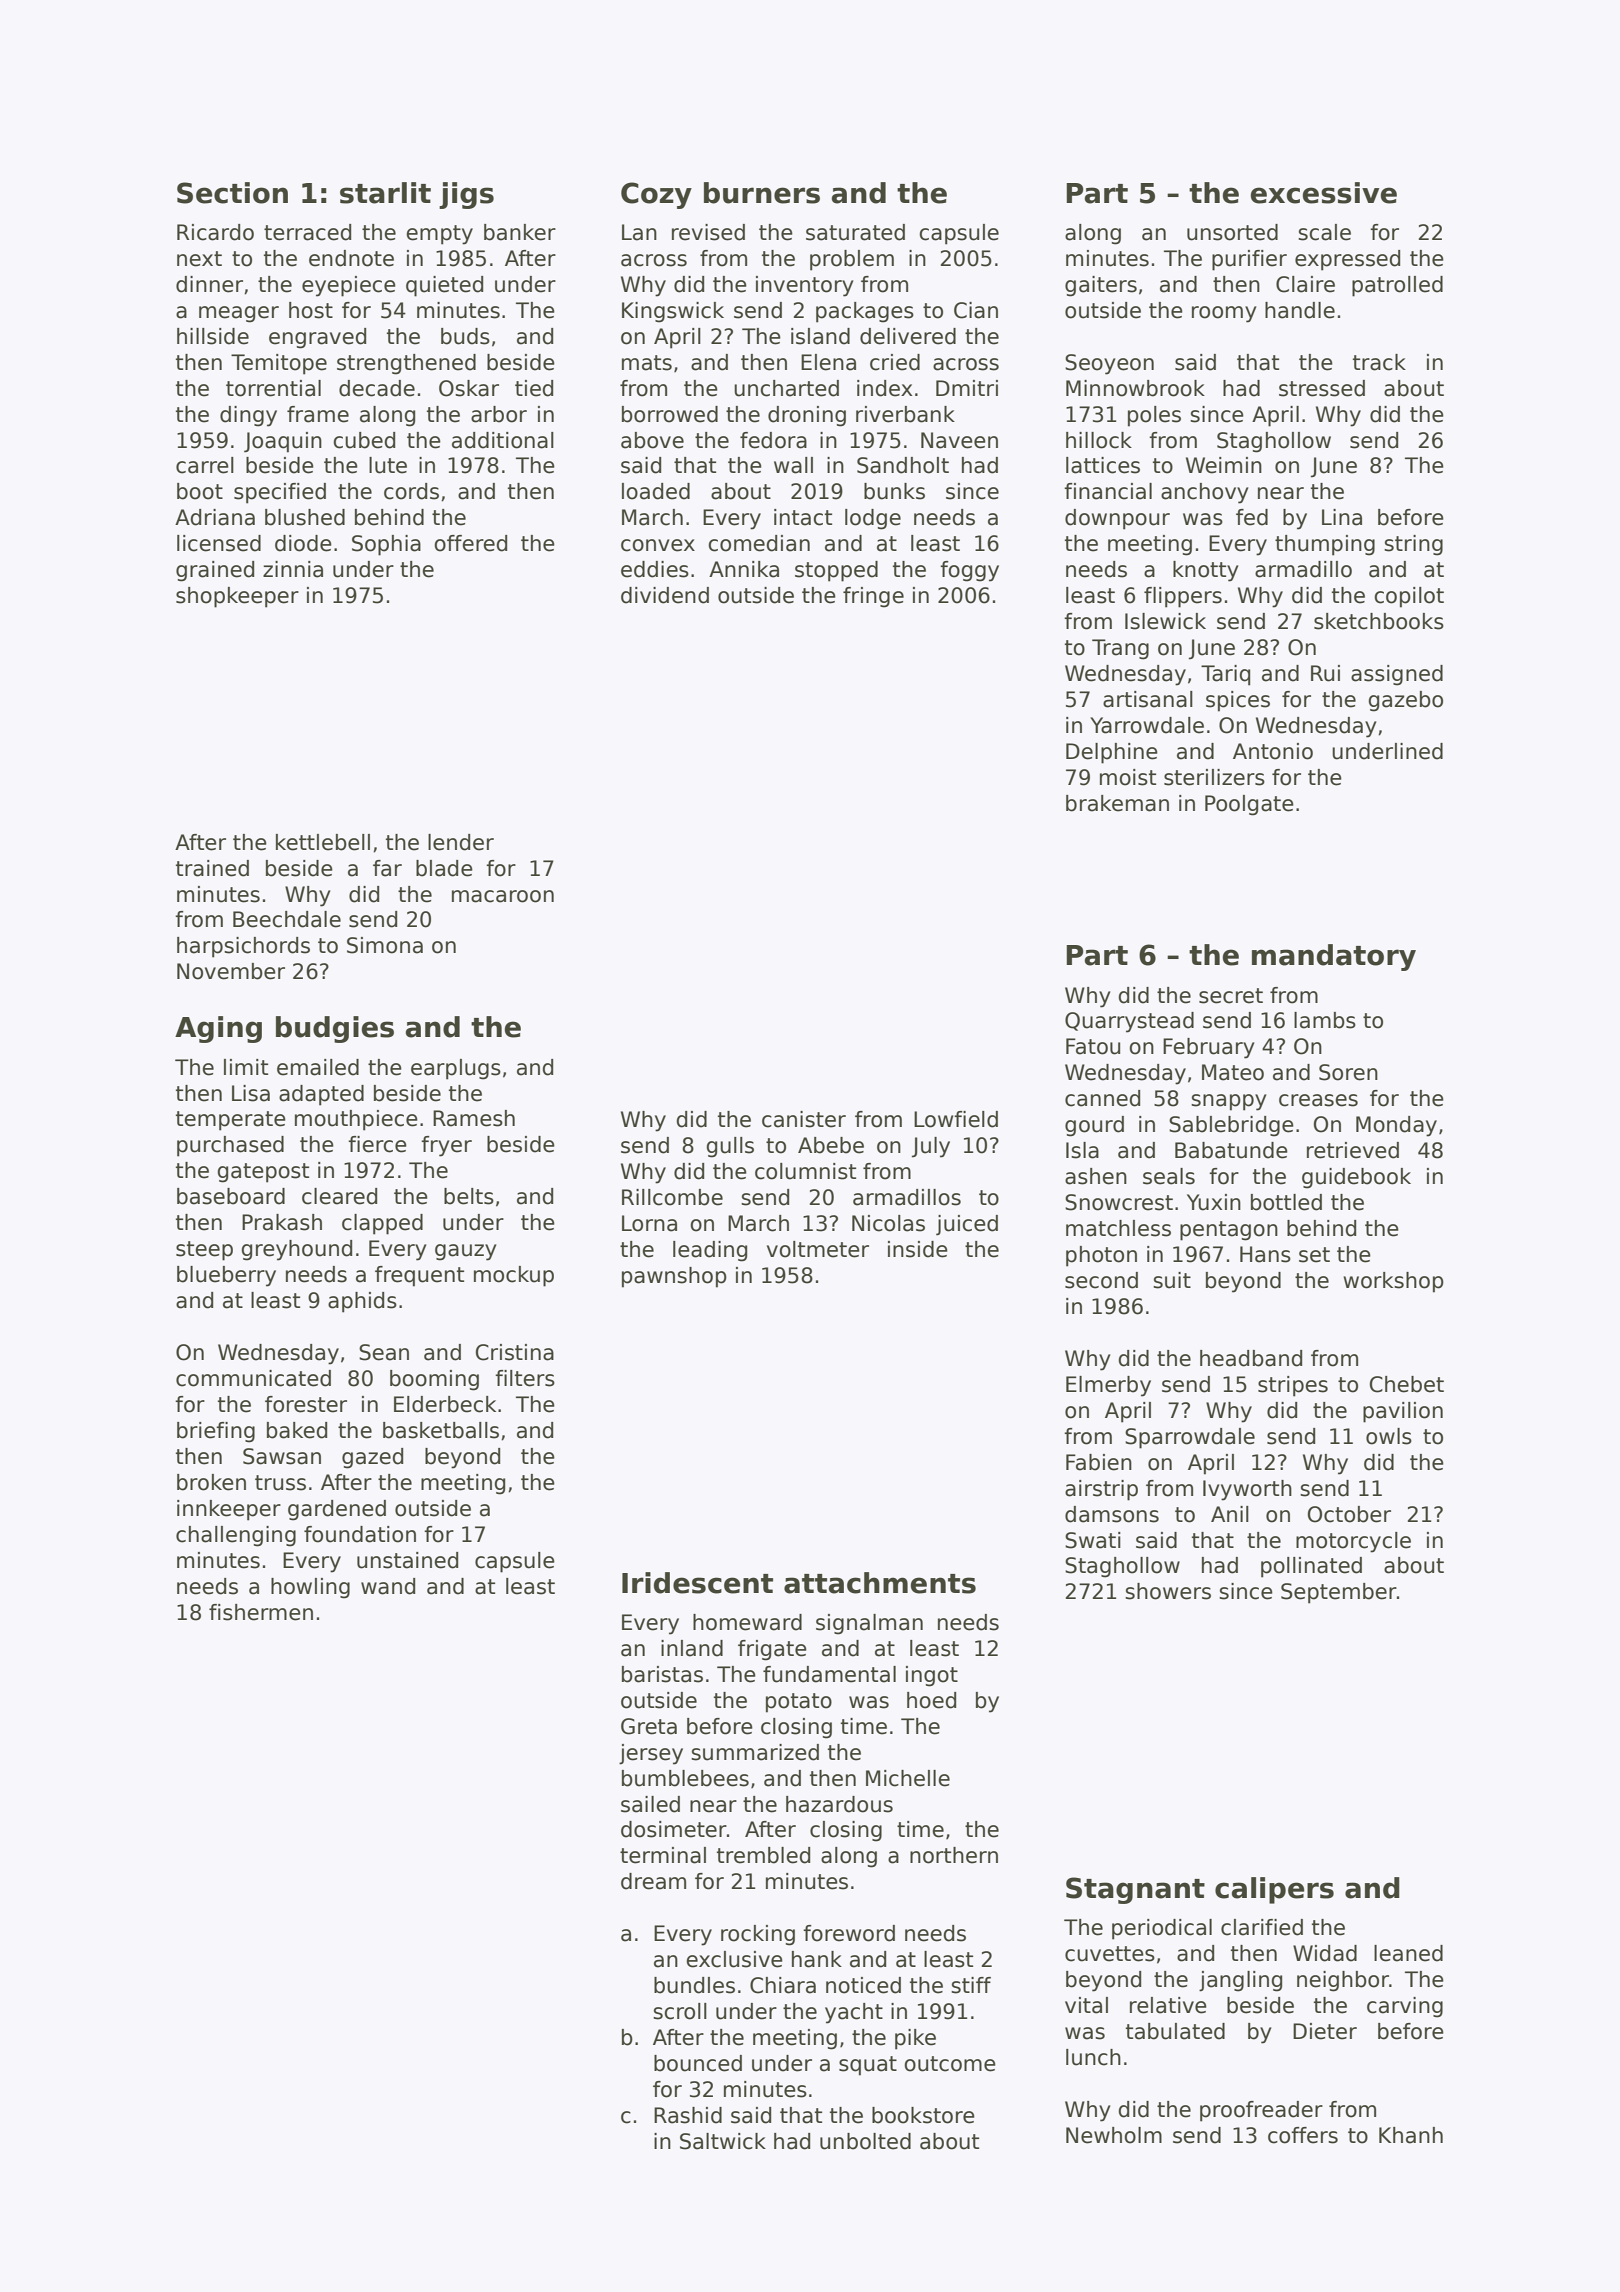  What do you see at coordinates (385, 193) in the screenshot?
I see `starlit` at bounding box center [385, 193].
